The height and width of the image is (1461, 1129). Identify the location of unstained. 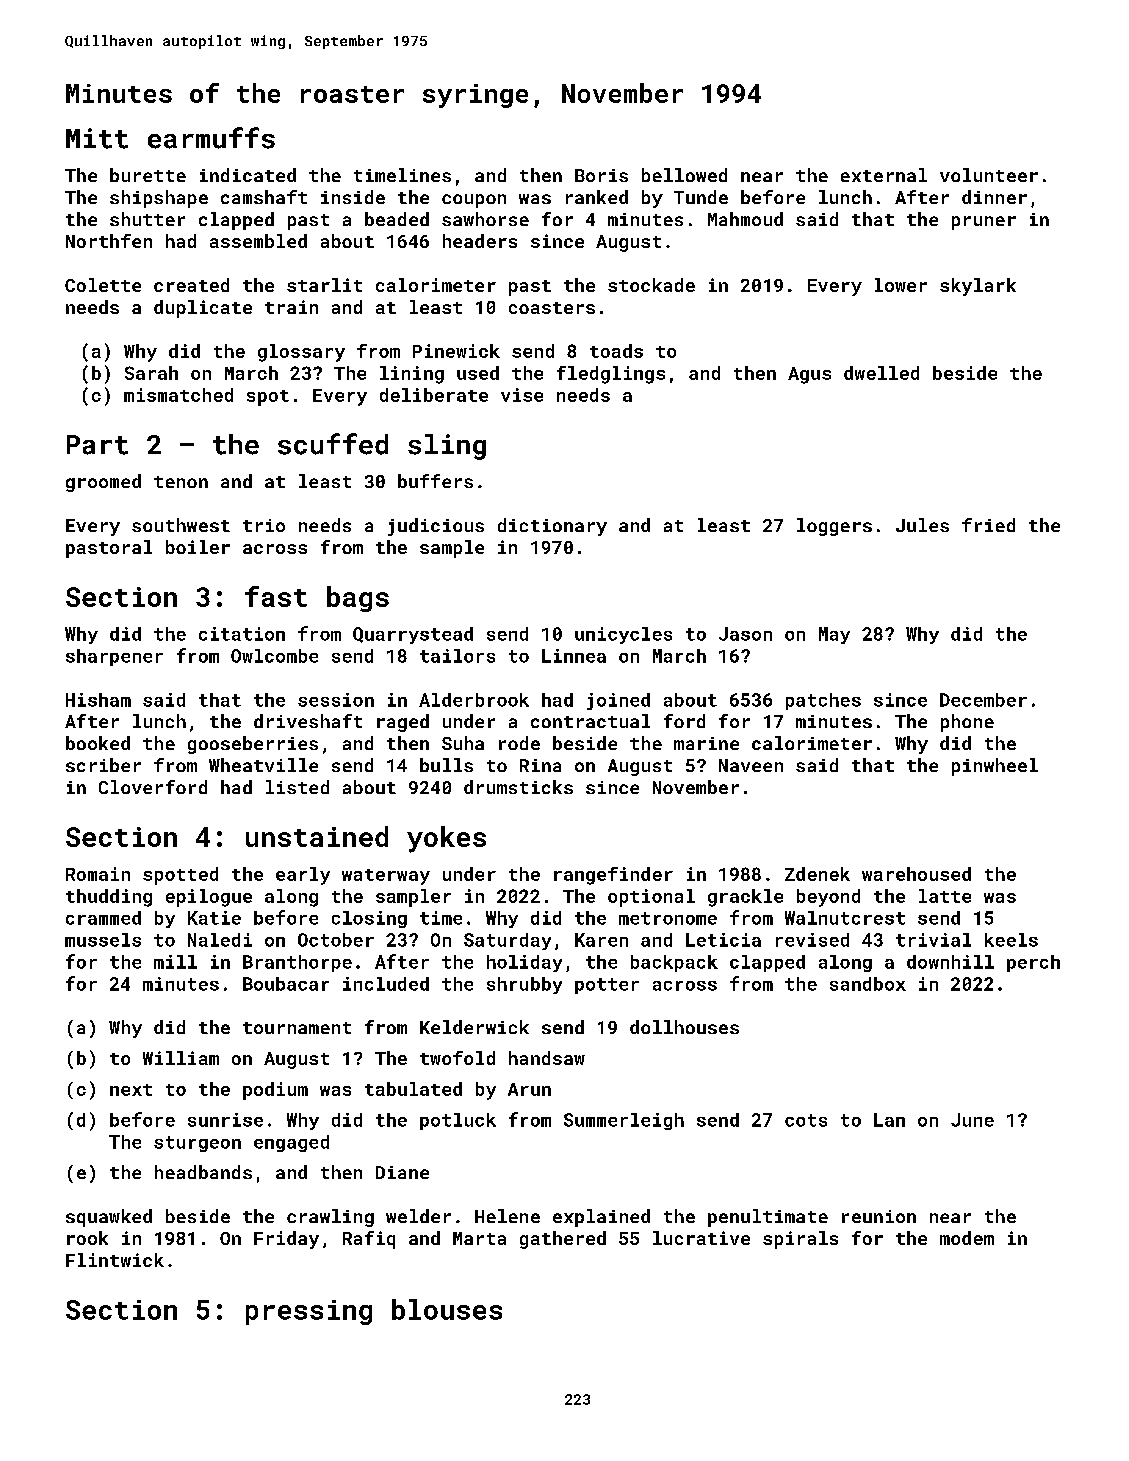
(317, 836).
